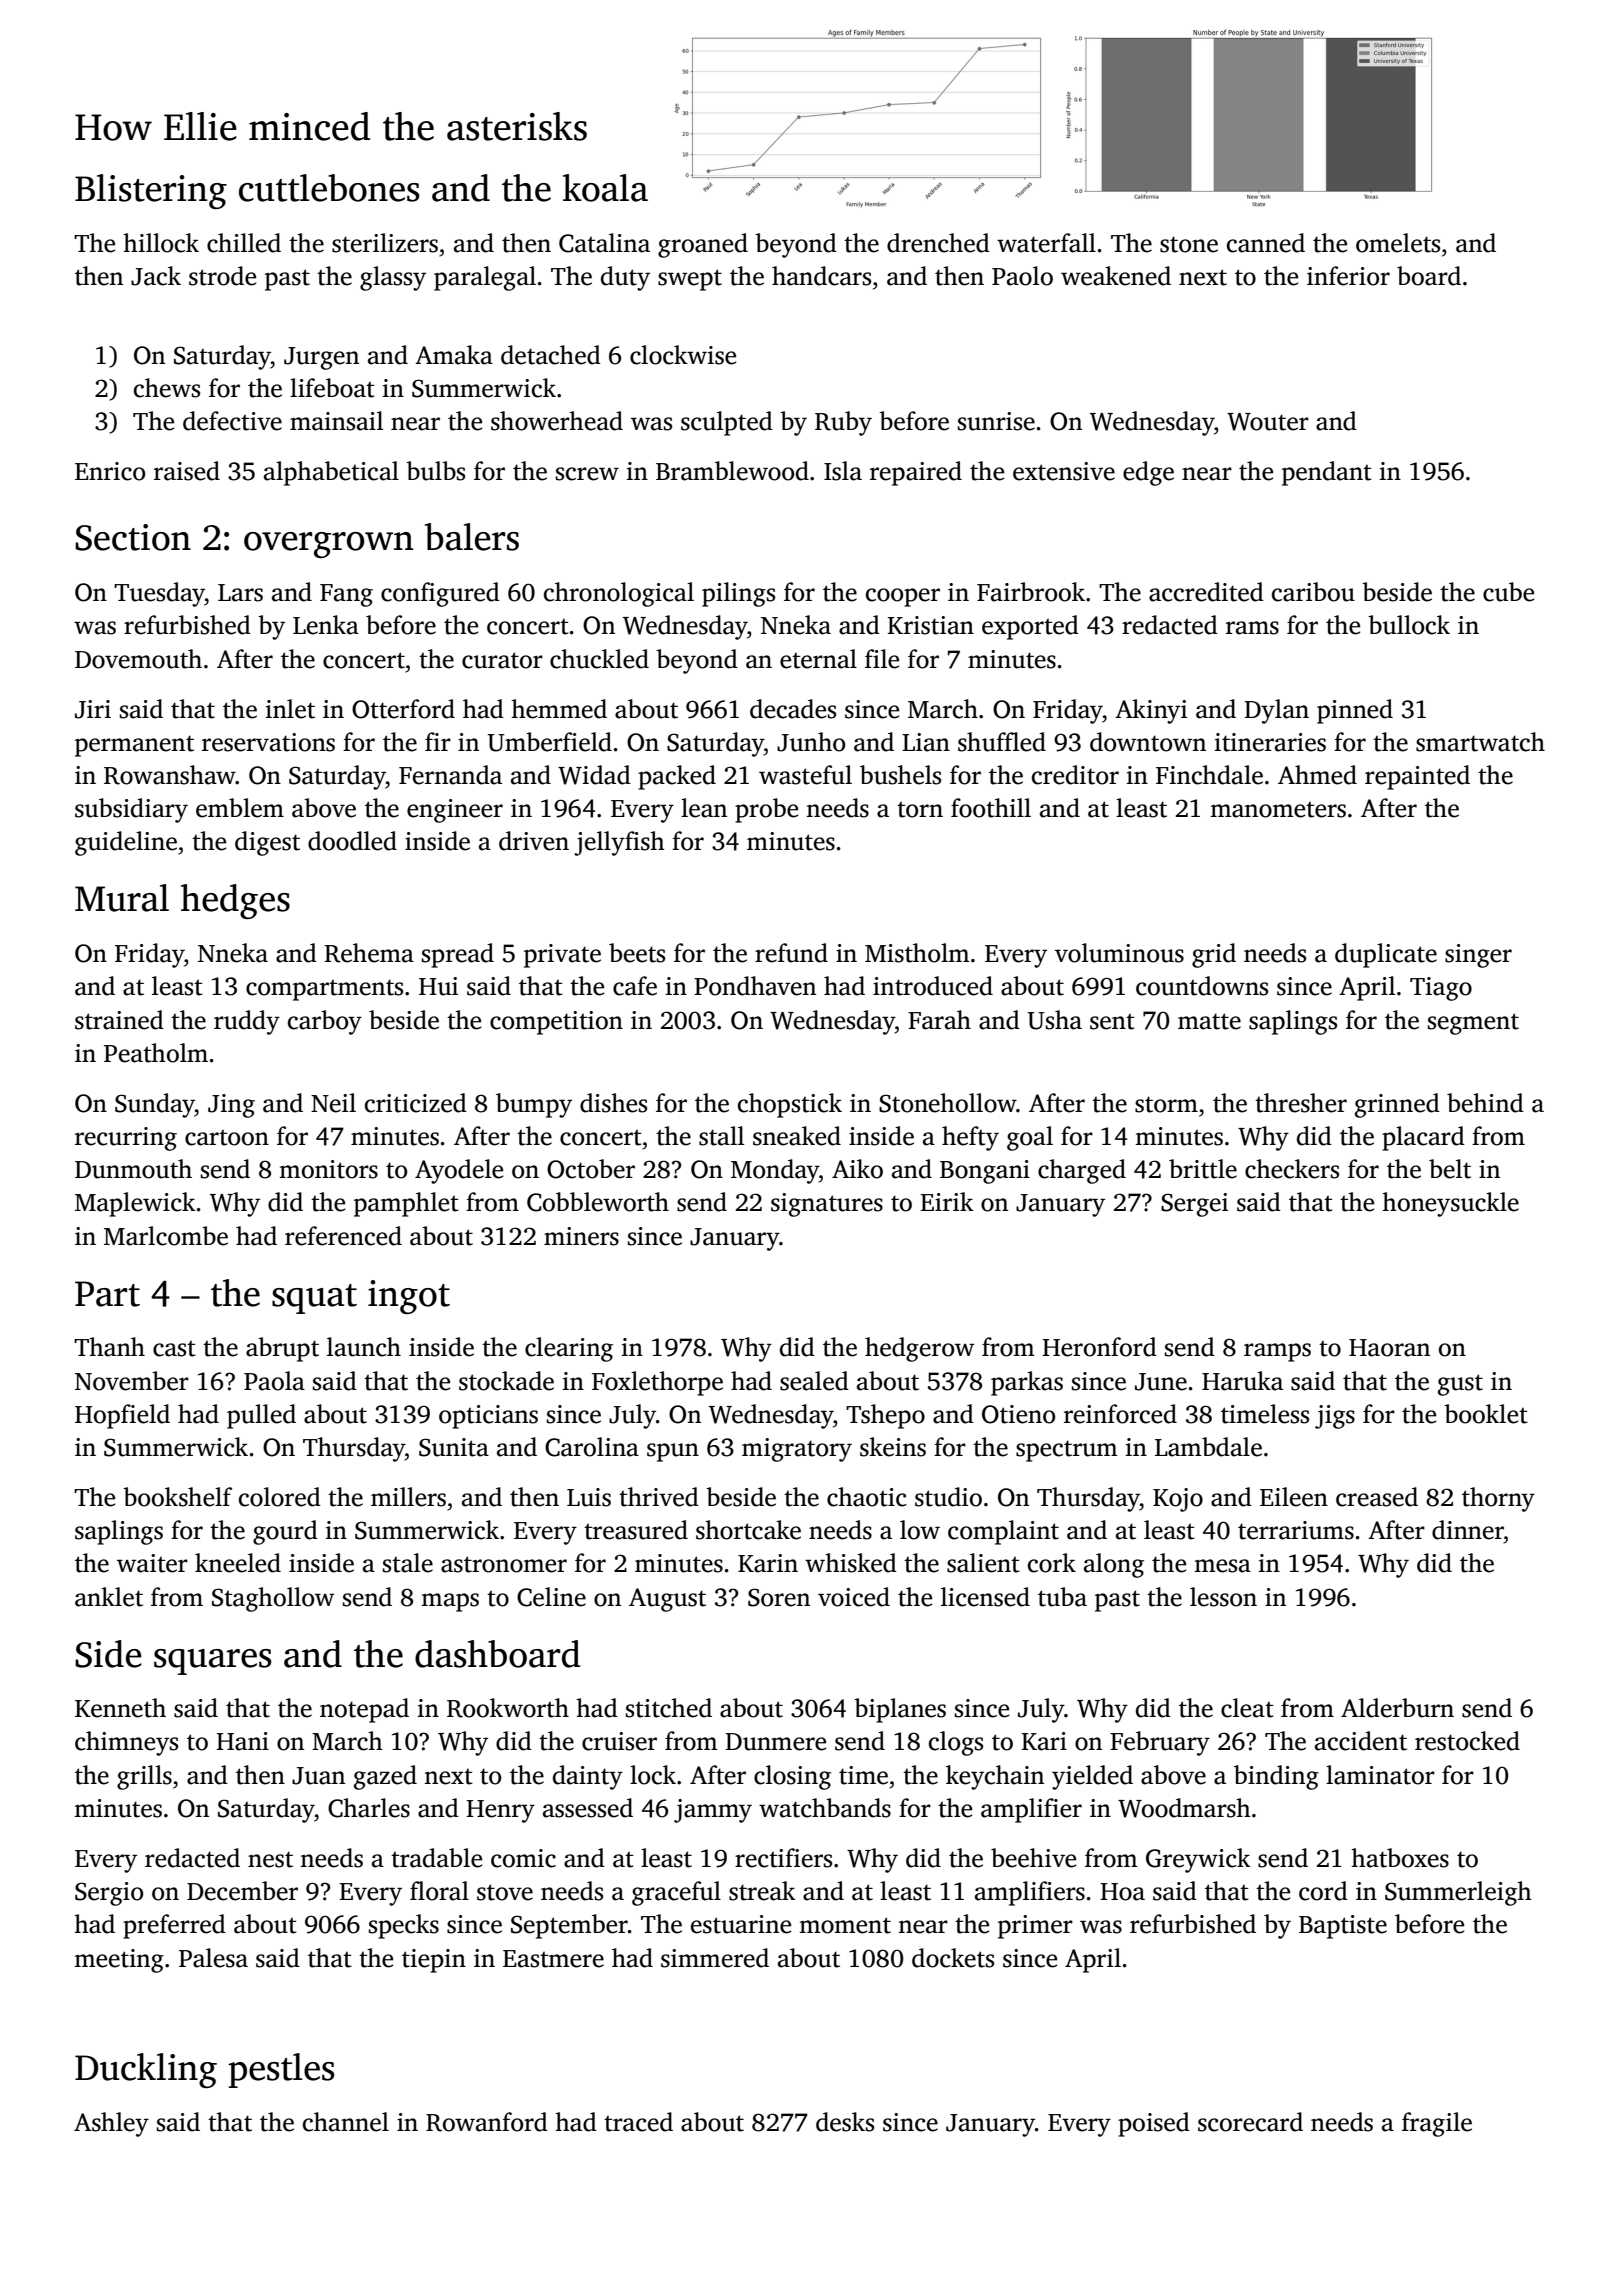  I want to click on channel, so click(346, 2122).
